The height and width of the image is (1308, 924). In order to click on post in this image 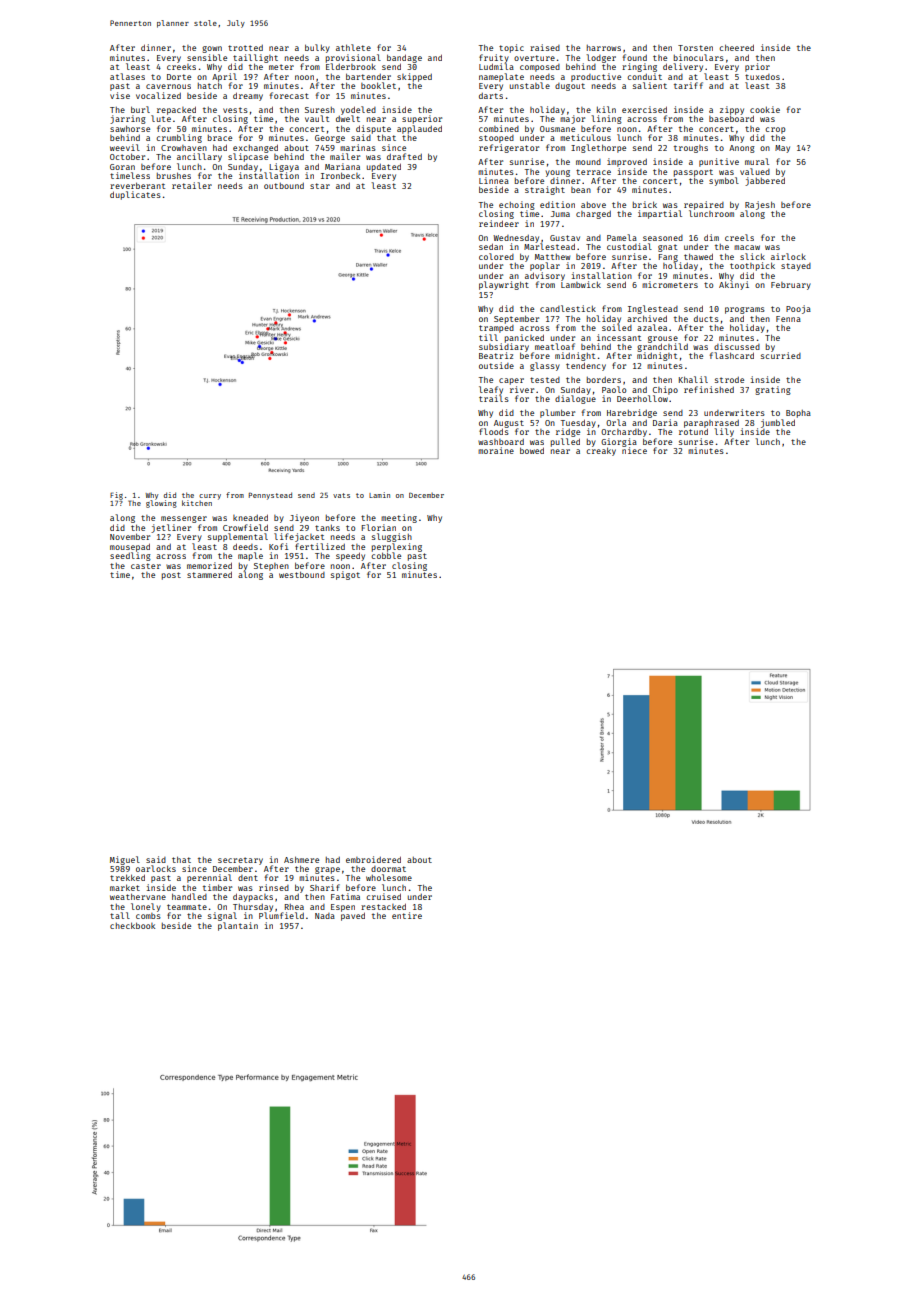, I will do `click(171, 576)`.
